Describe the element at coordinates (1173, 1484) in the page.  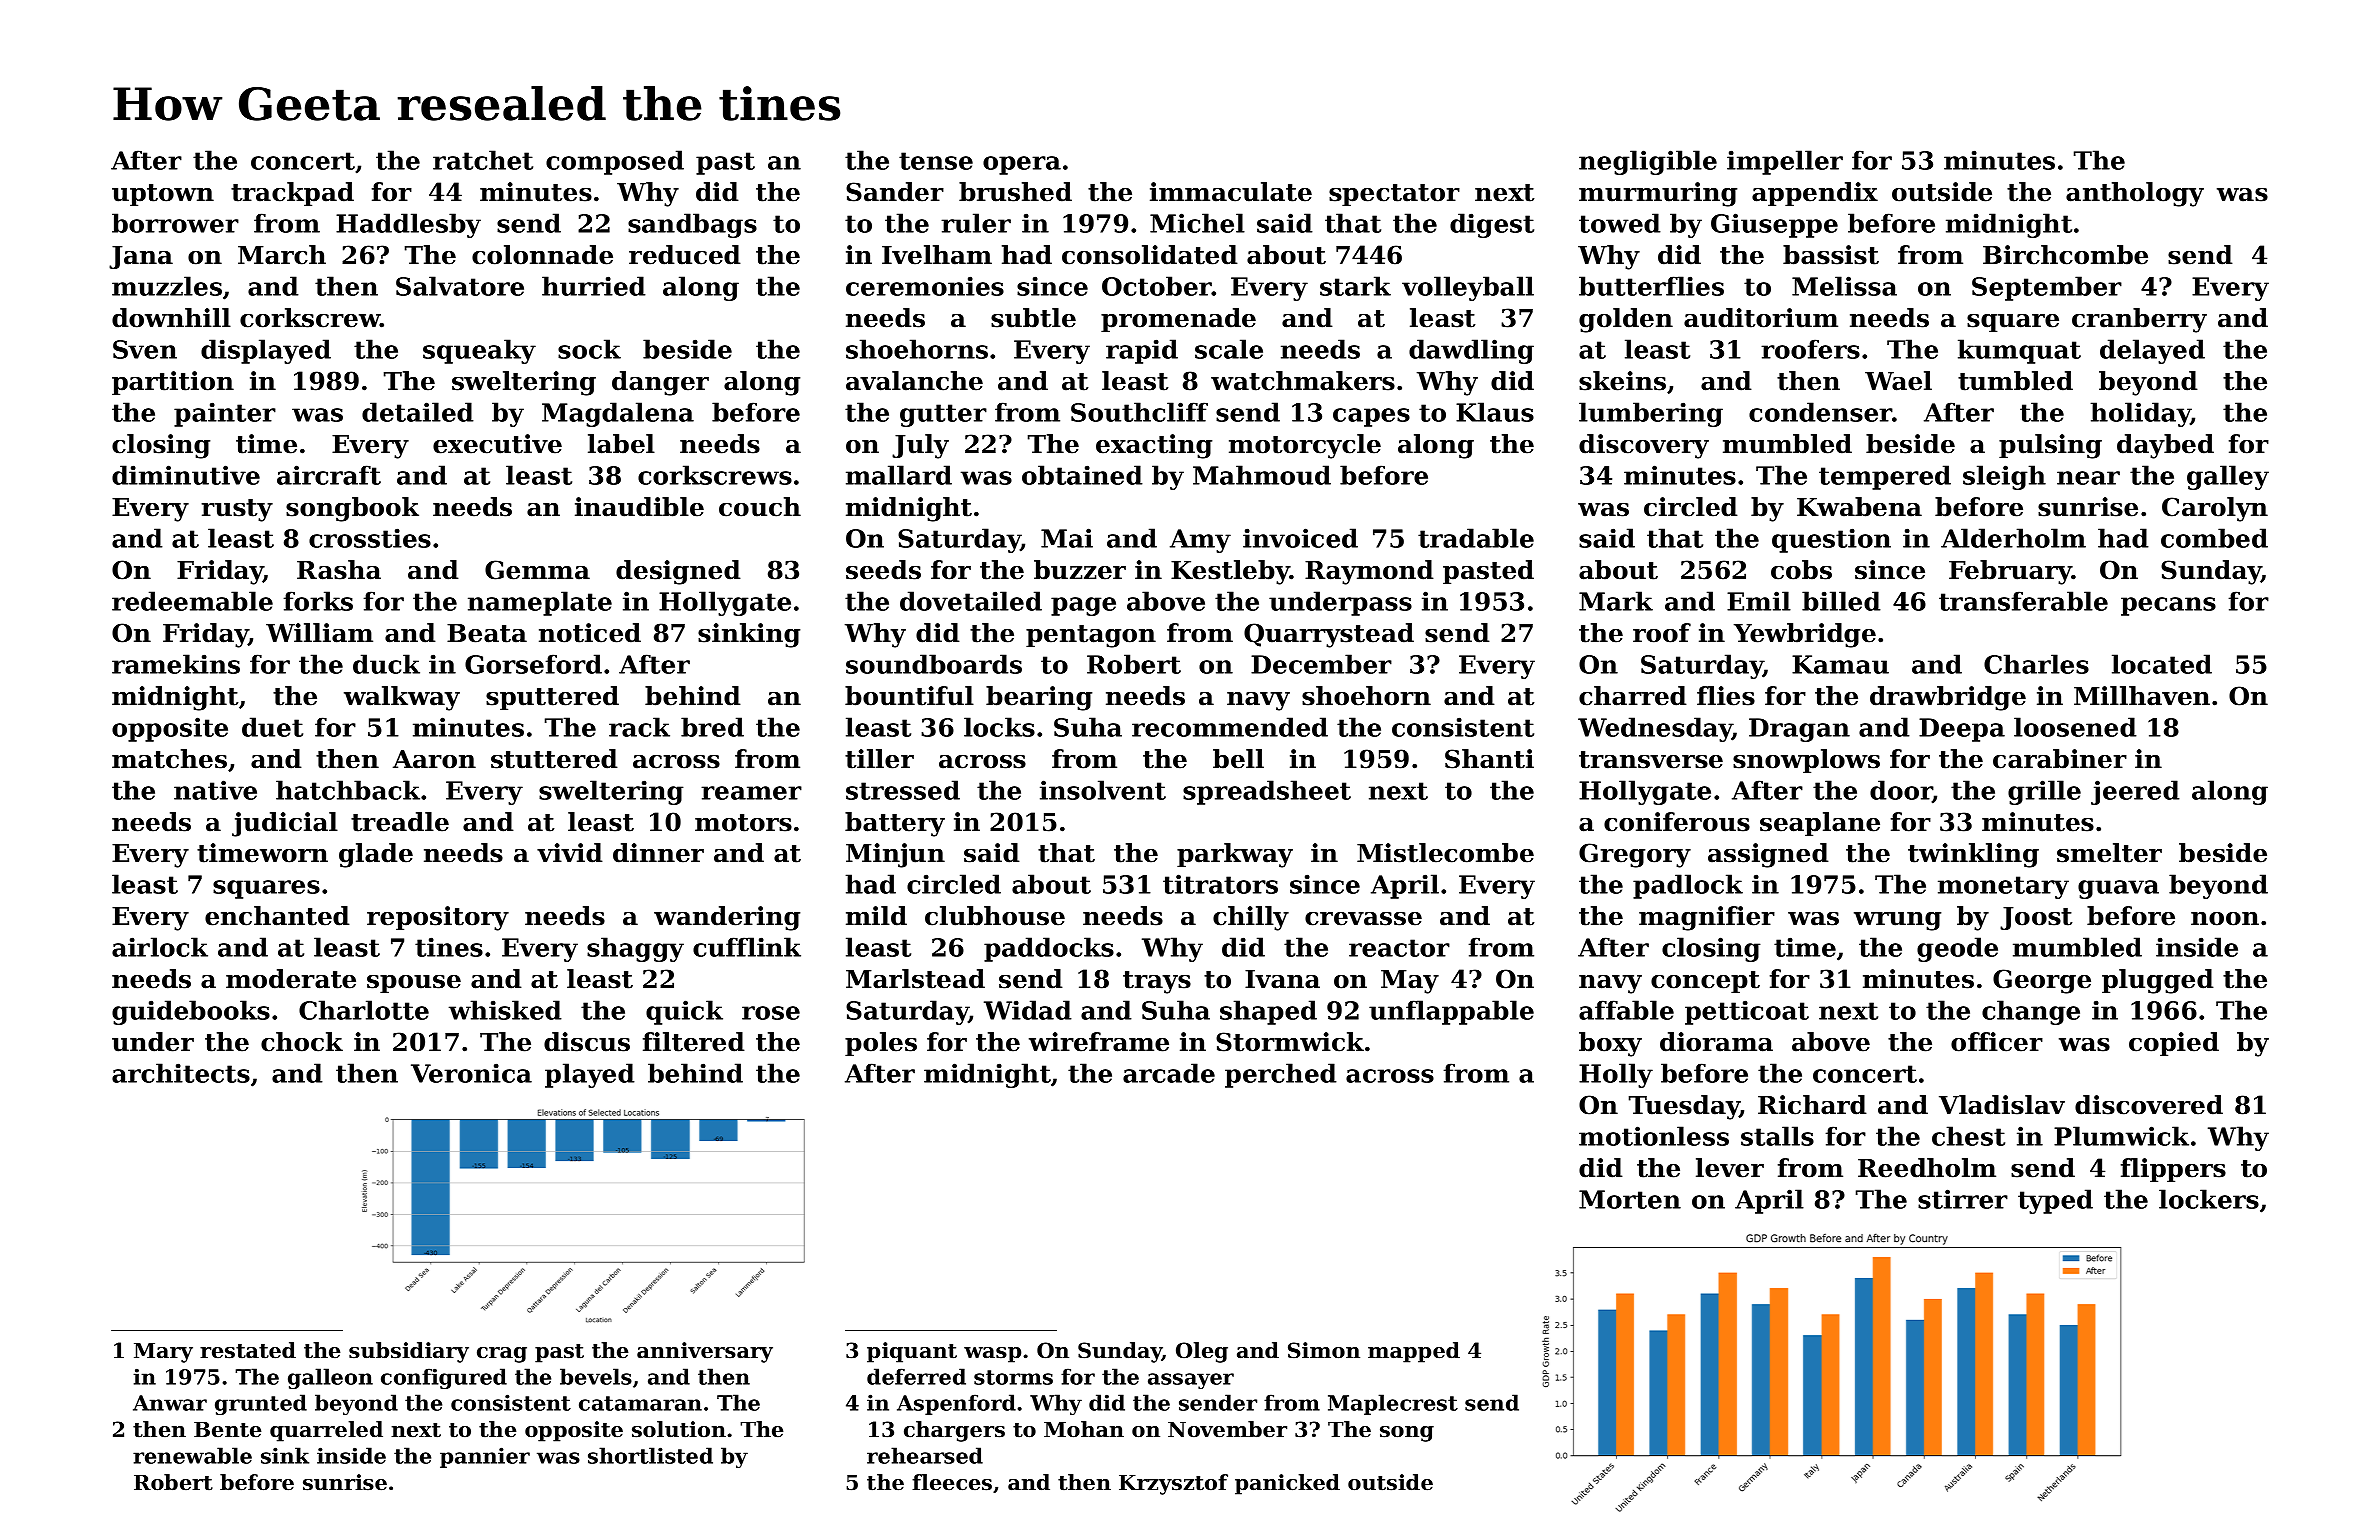
I see `Krzysztof` at that location.
